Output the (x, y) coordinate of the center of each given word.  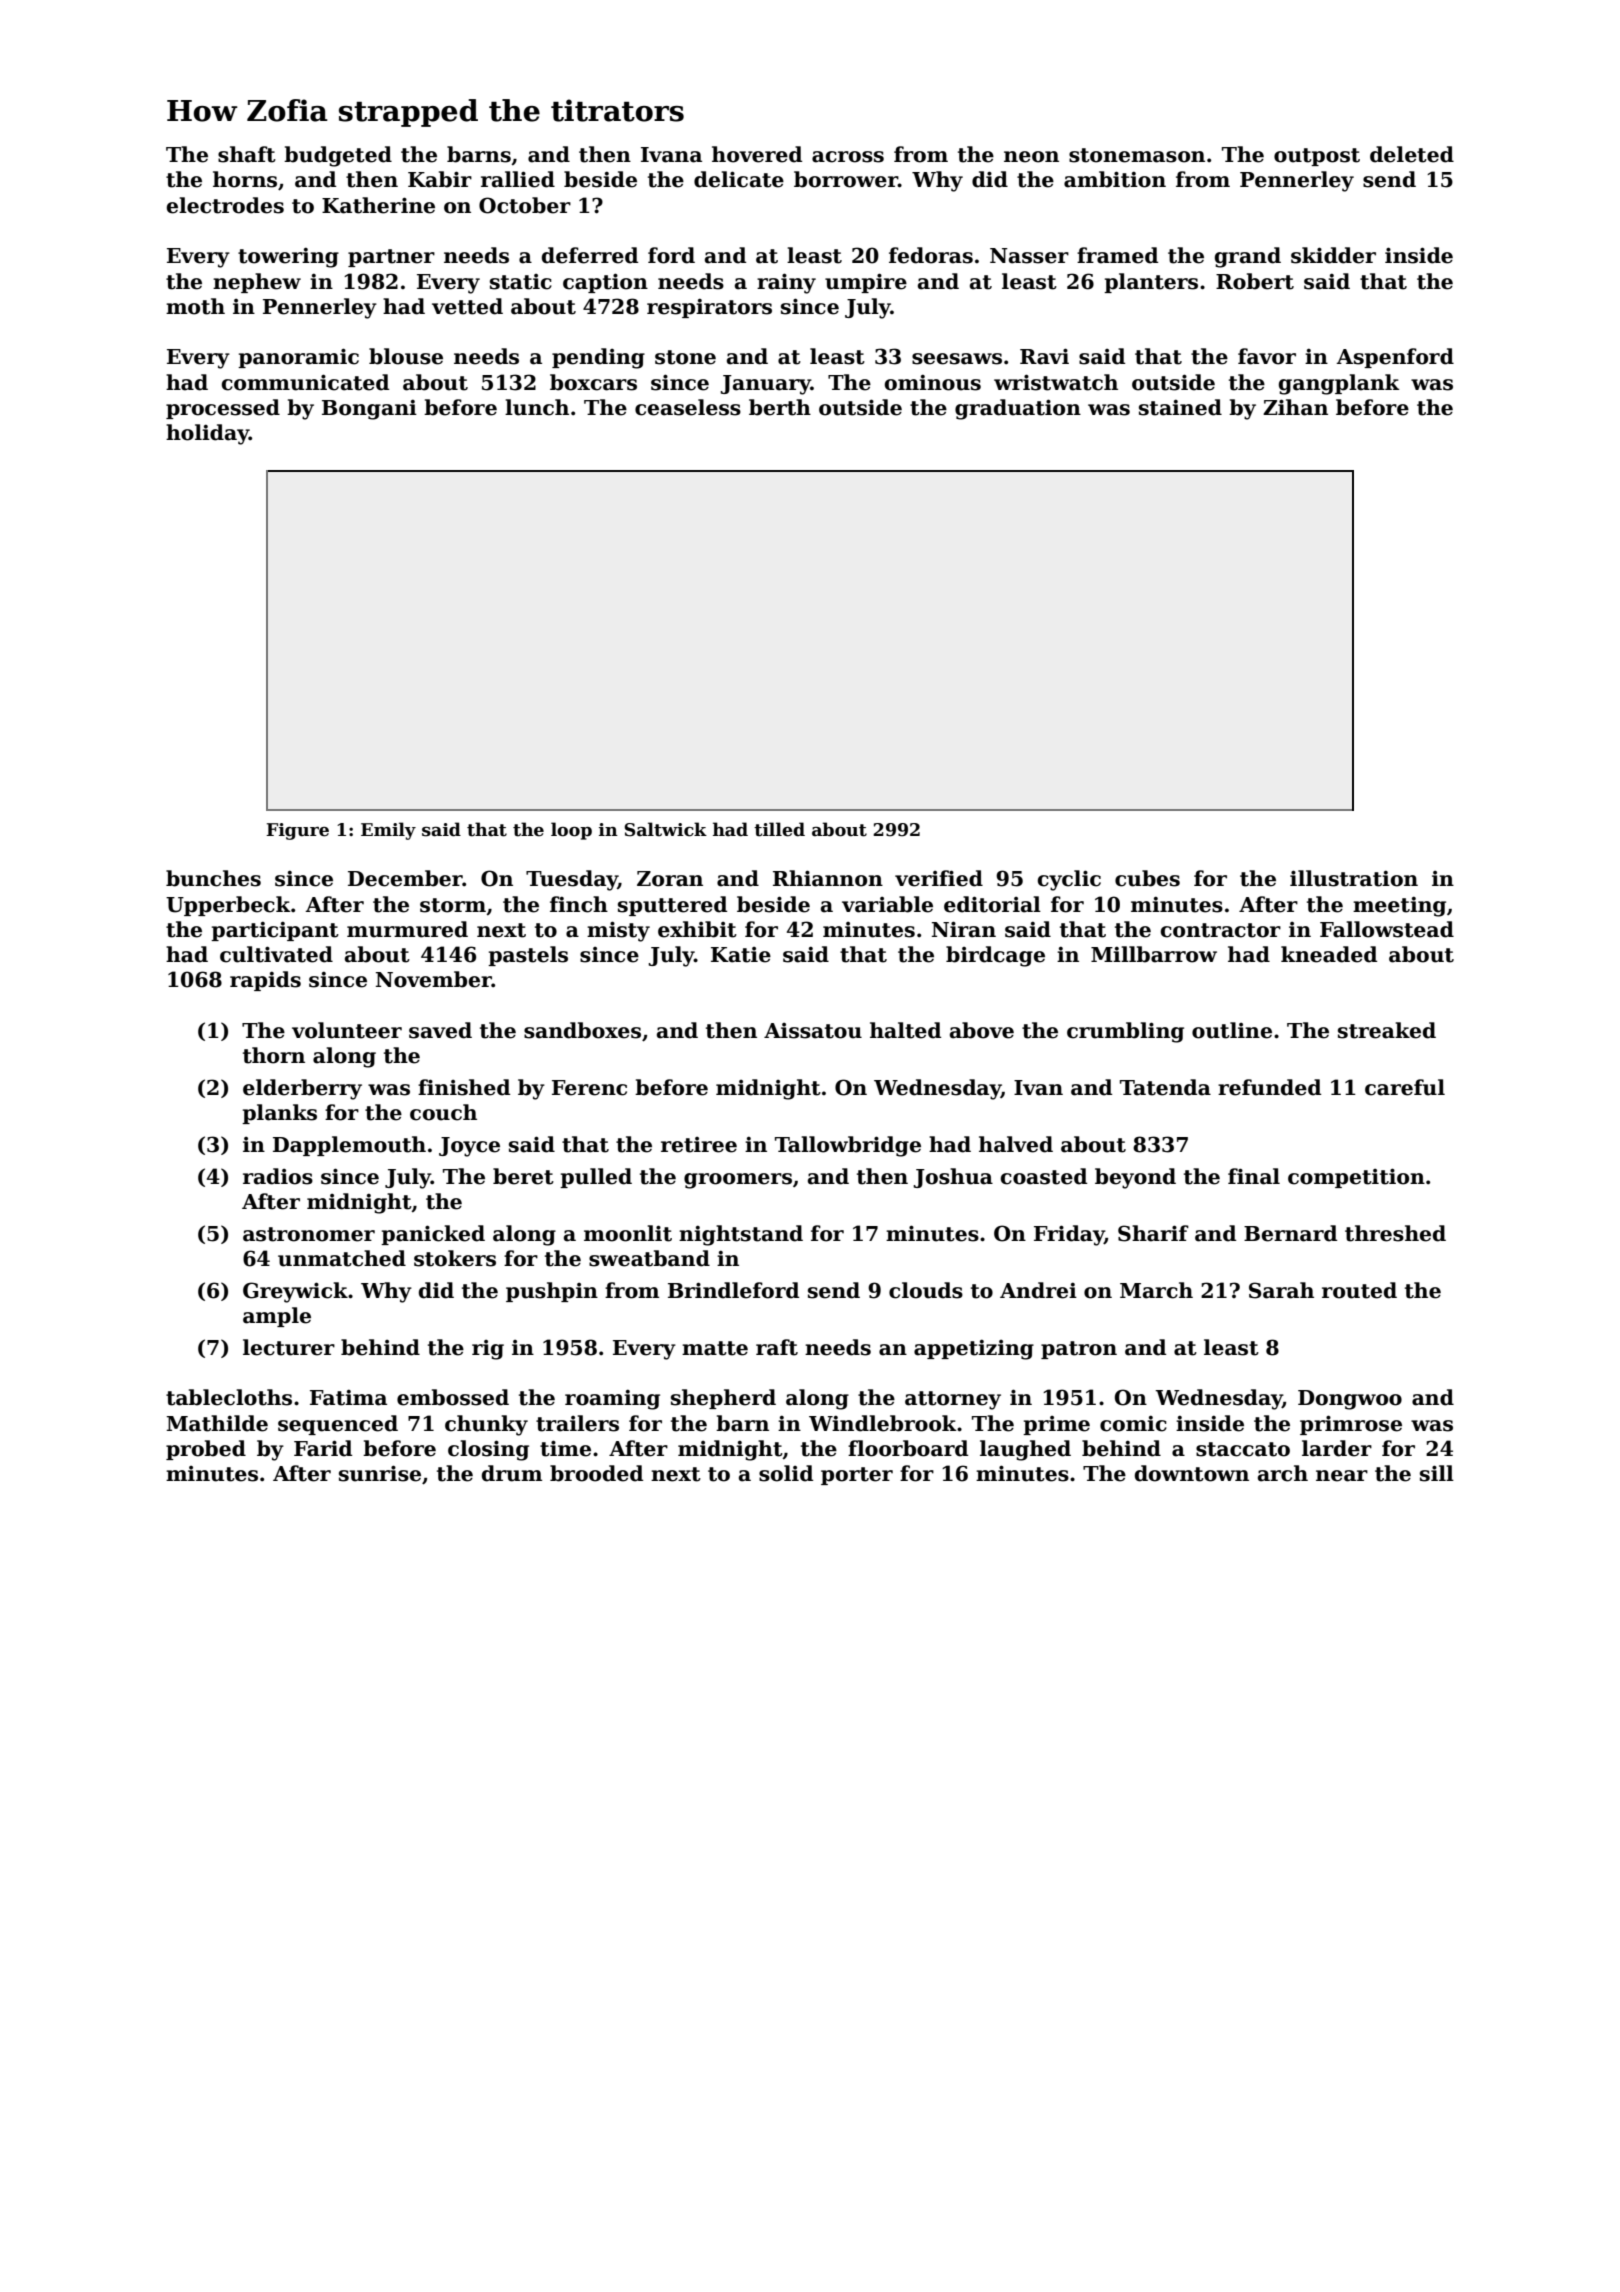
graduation (1018, 409)
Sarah (1281, 1290)
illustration (1354, 878)
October (525, 205)
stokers (455, 1258)
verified (939, 878)
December (405, 878)
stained (1180, 407)
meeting (1399, 907)
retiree (699, 1145)
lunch (537, 407)
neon (1031, 157)
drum (512, 1473)
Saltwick (665, 829)
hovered (757, 154)
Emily (388, 831)
